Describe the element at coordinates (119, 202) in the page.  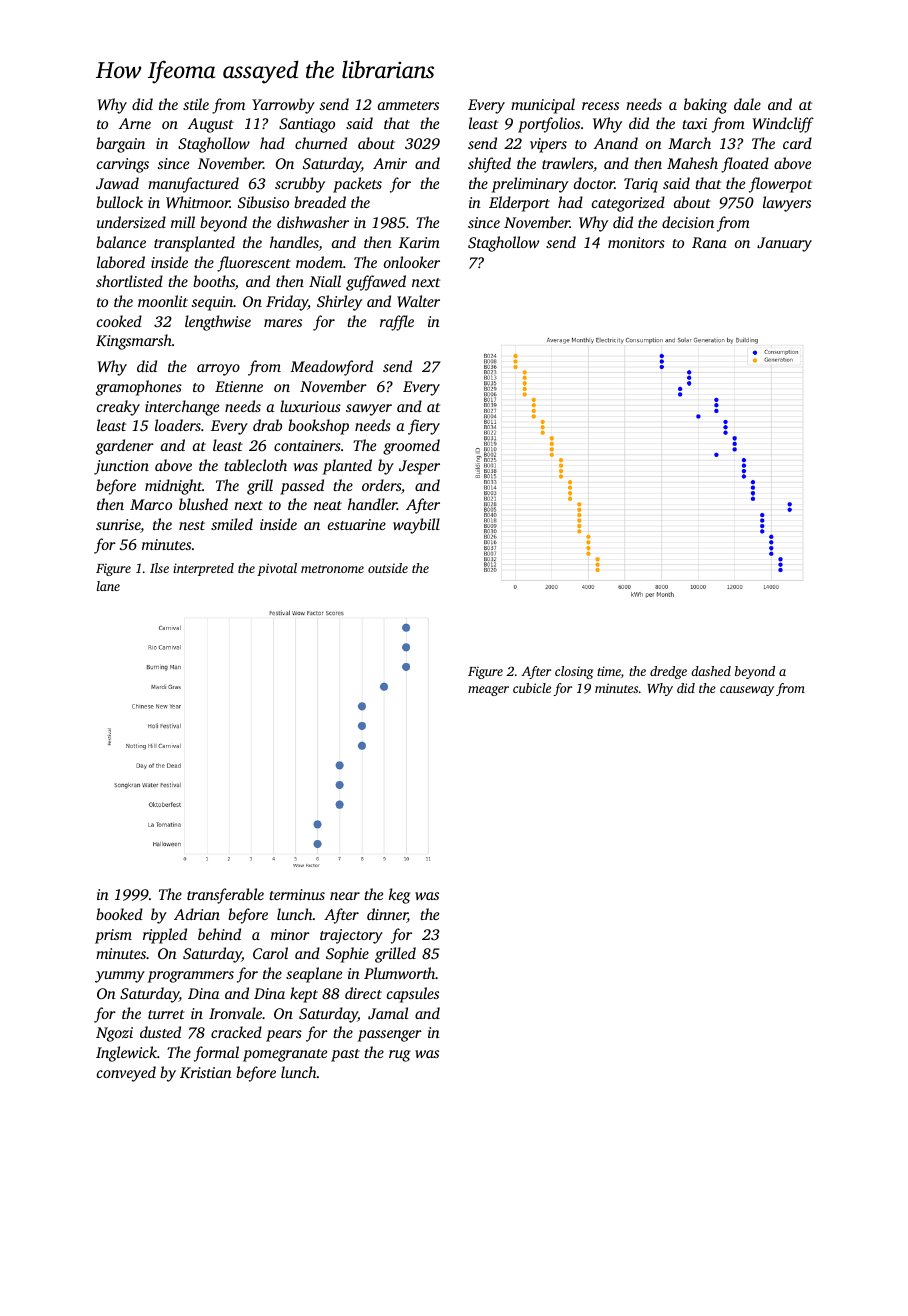
I see `bullock` at that location.
